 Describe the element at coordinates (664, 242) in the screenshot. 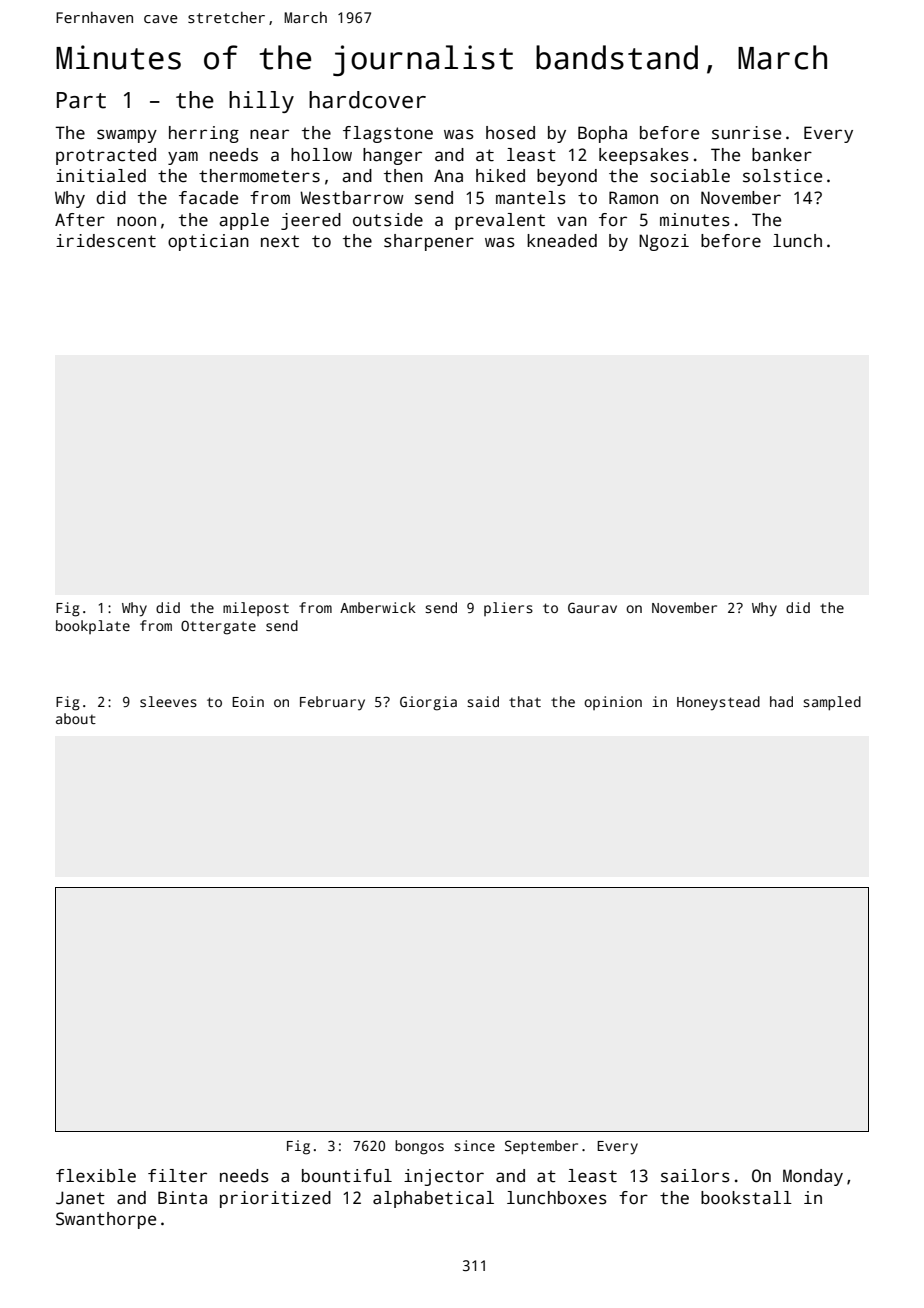

I see `Ngozi` at that location.
